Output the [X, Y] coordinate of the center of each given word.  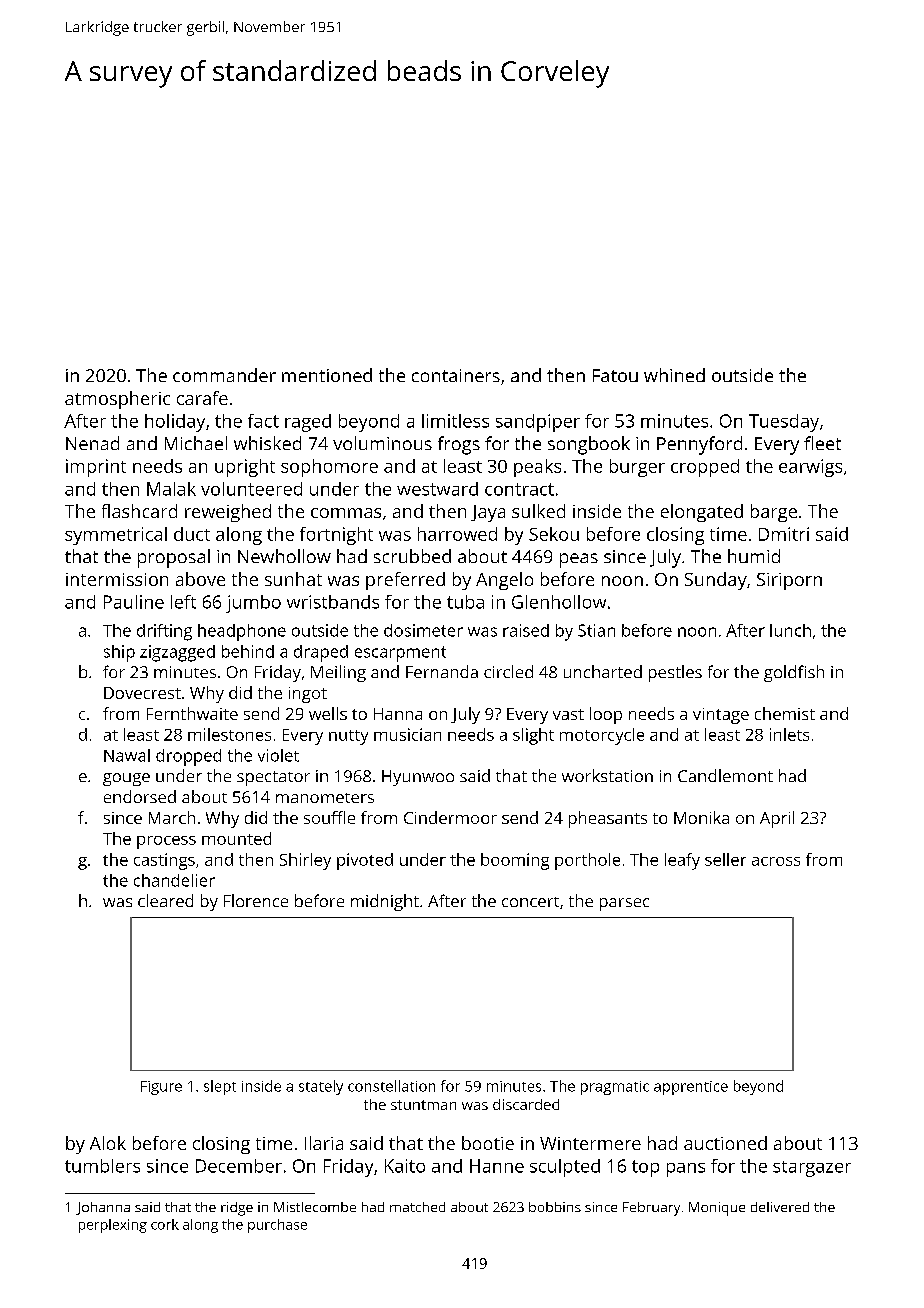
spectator [273, 778]
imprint [96, 468]
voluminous [382, 443]
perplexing [113, 1226]
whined [674, 375]
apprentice [691, 1088]
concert [530, 902]
